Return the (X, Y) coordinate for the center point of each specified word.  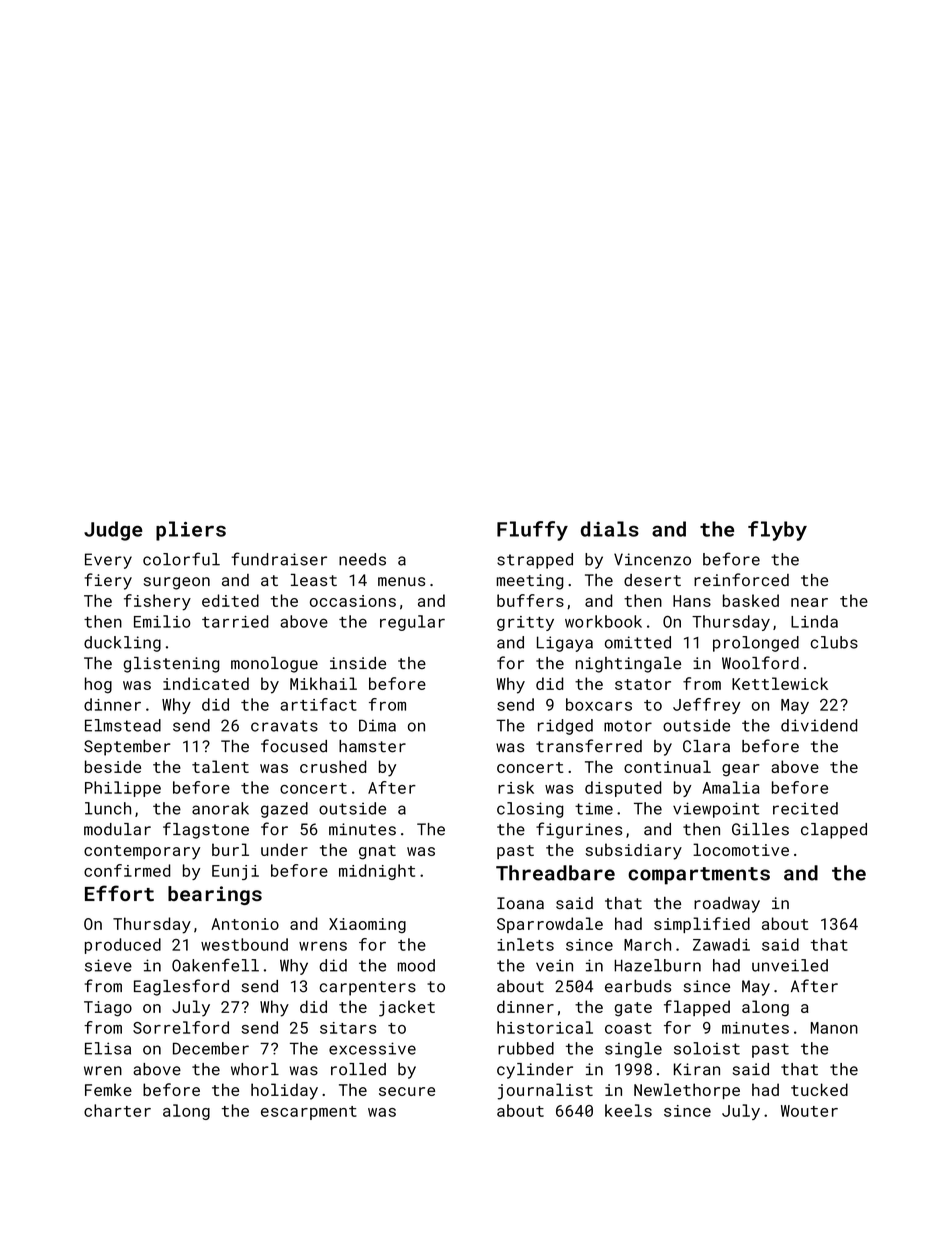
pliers (191, 531)
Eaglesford (181, 987)
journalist (545, 1091)
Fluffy (532, 531)
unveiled (790, 965)
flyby (777, 531)
